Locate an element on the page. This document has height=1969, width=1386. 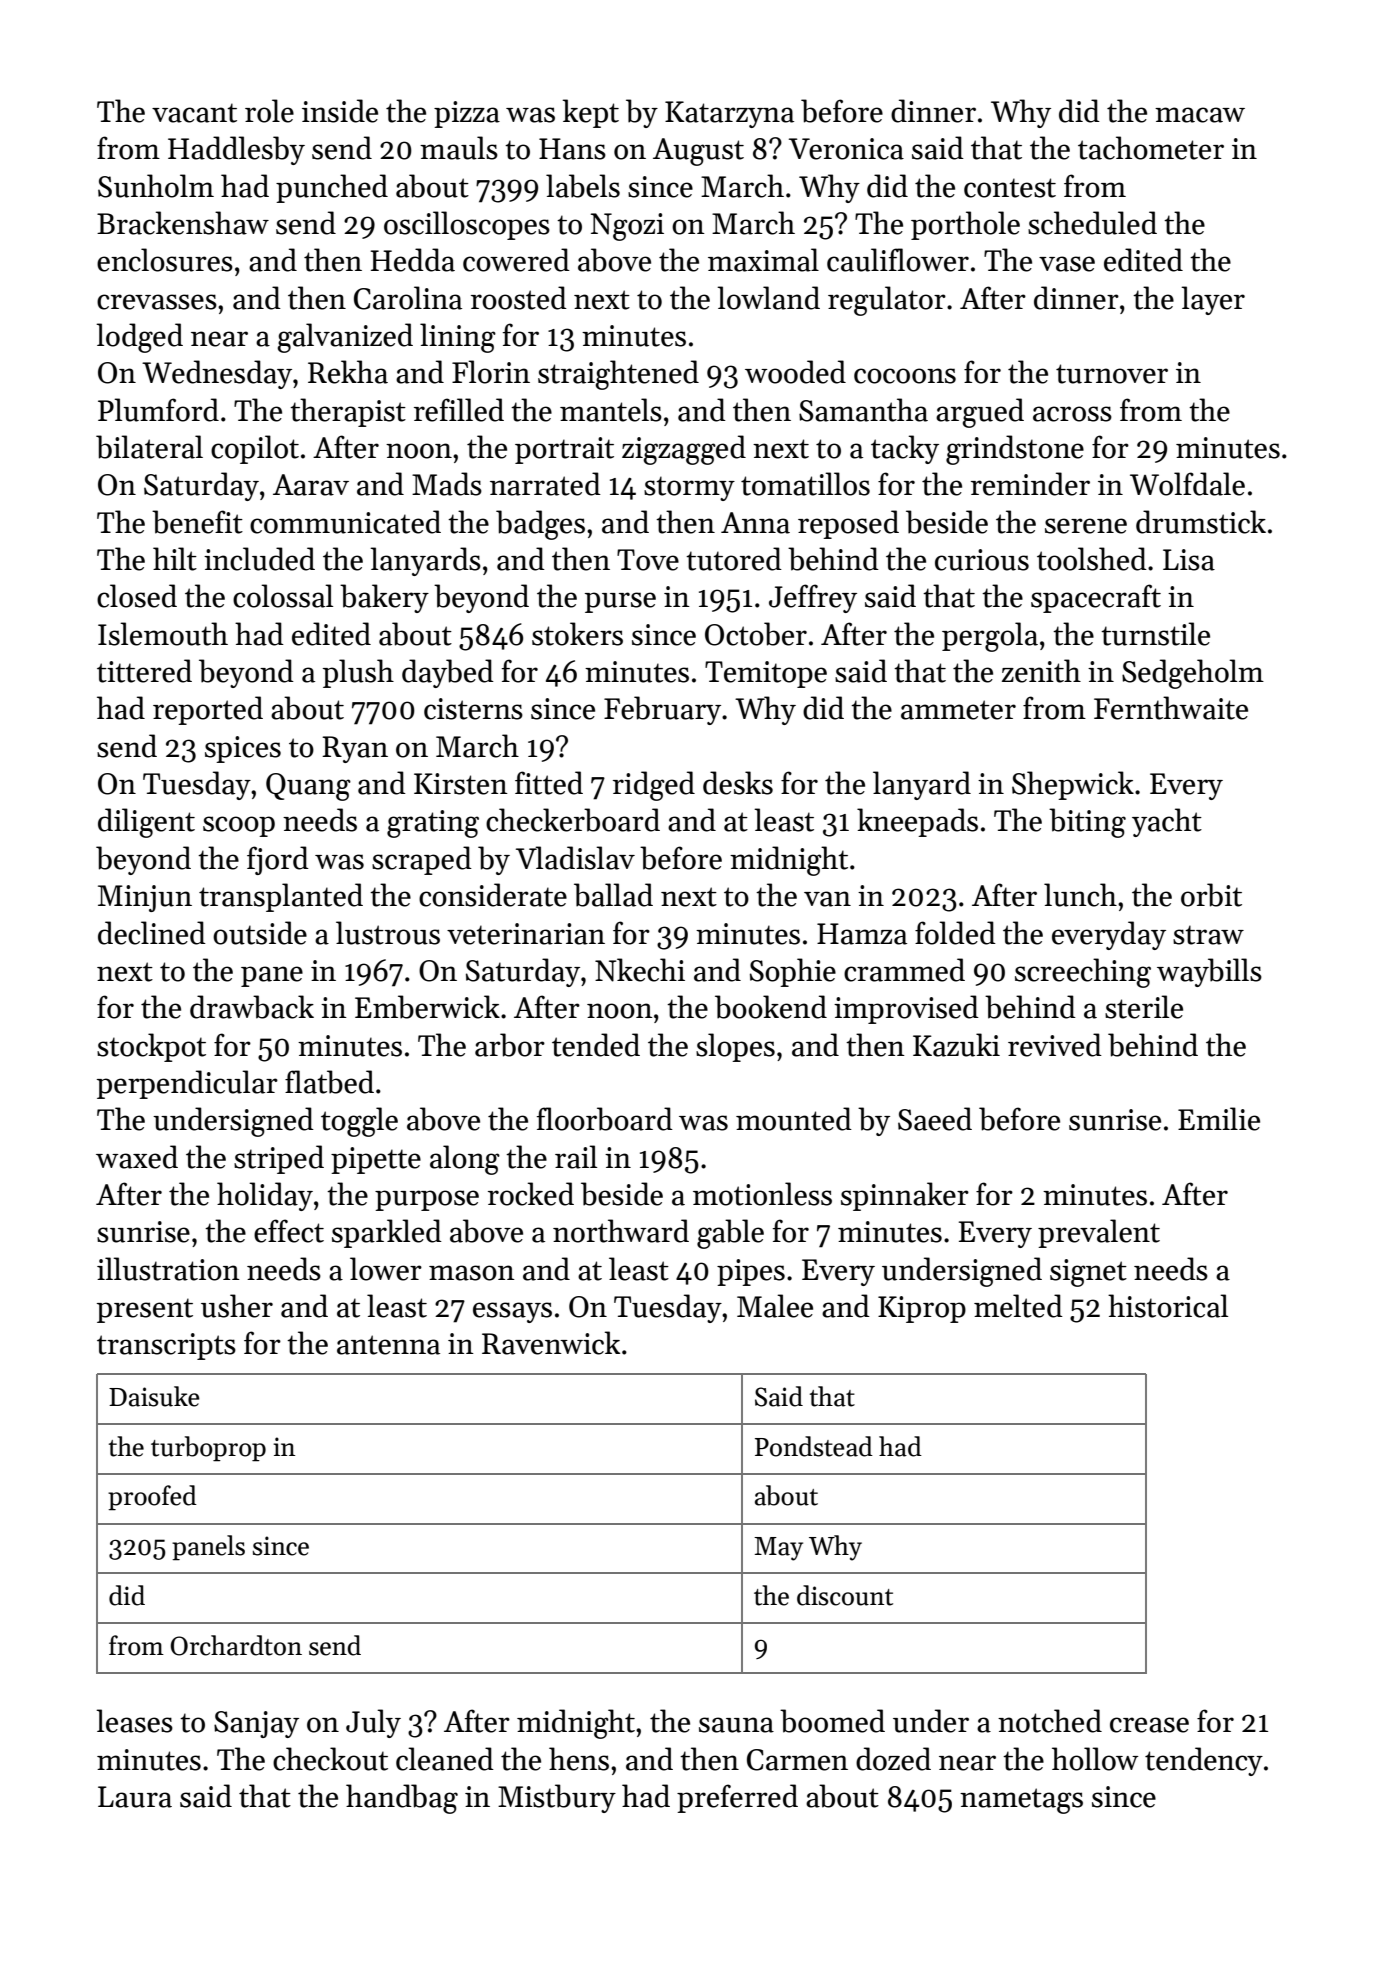
Laura is located at coordinates (135, 1797).
